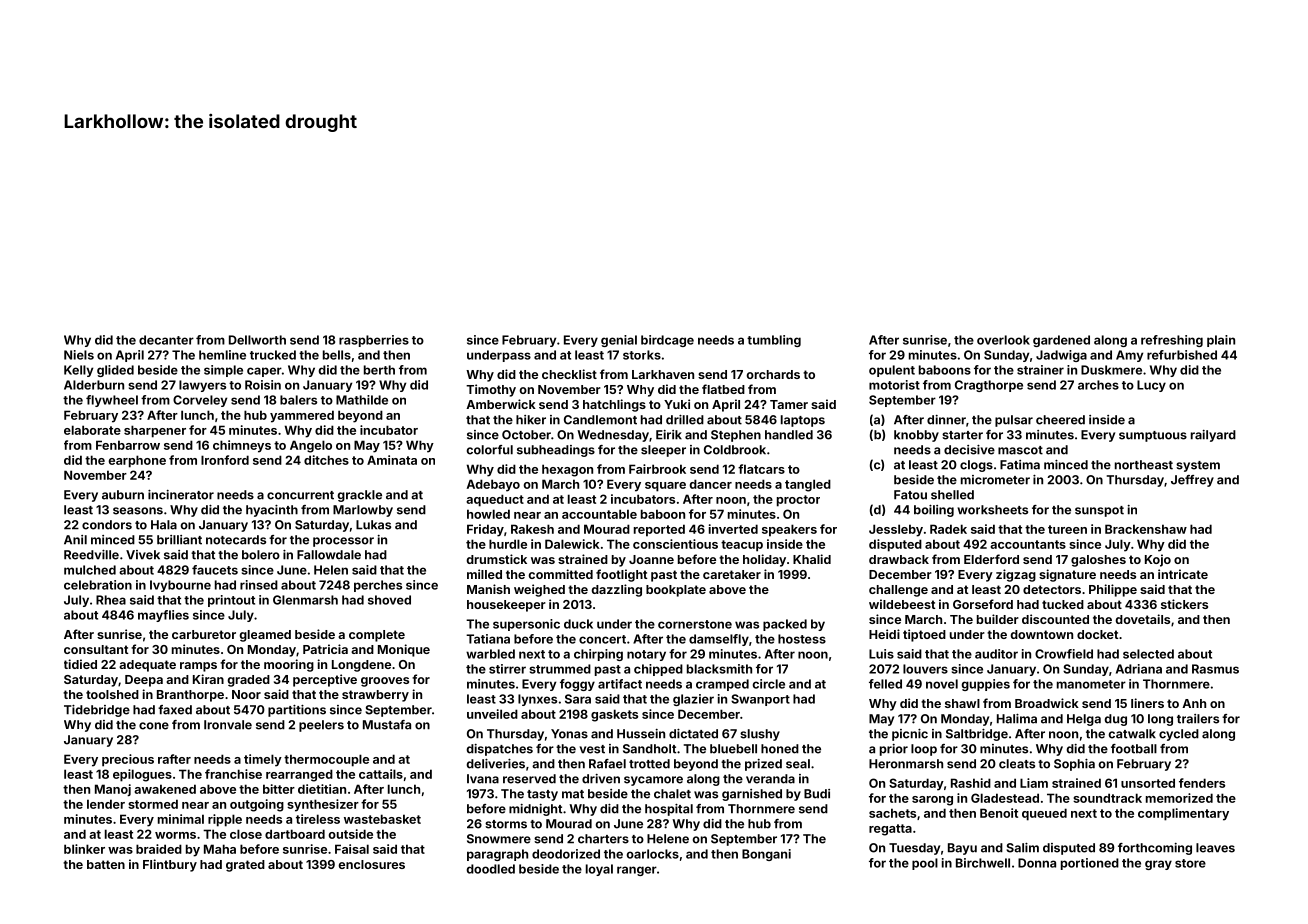  Describe the element at coordinates (1107, 798) in the screenshot. I see `soundtrack` at that location.
